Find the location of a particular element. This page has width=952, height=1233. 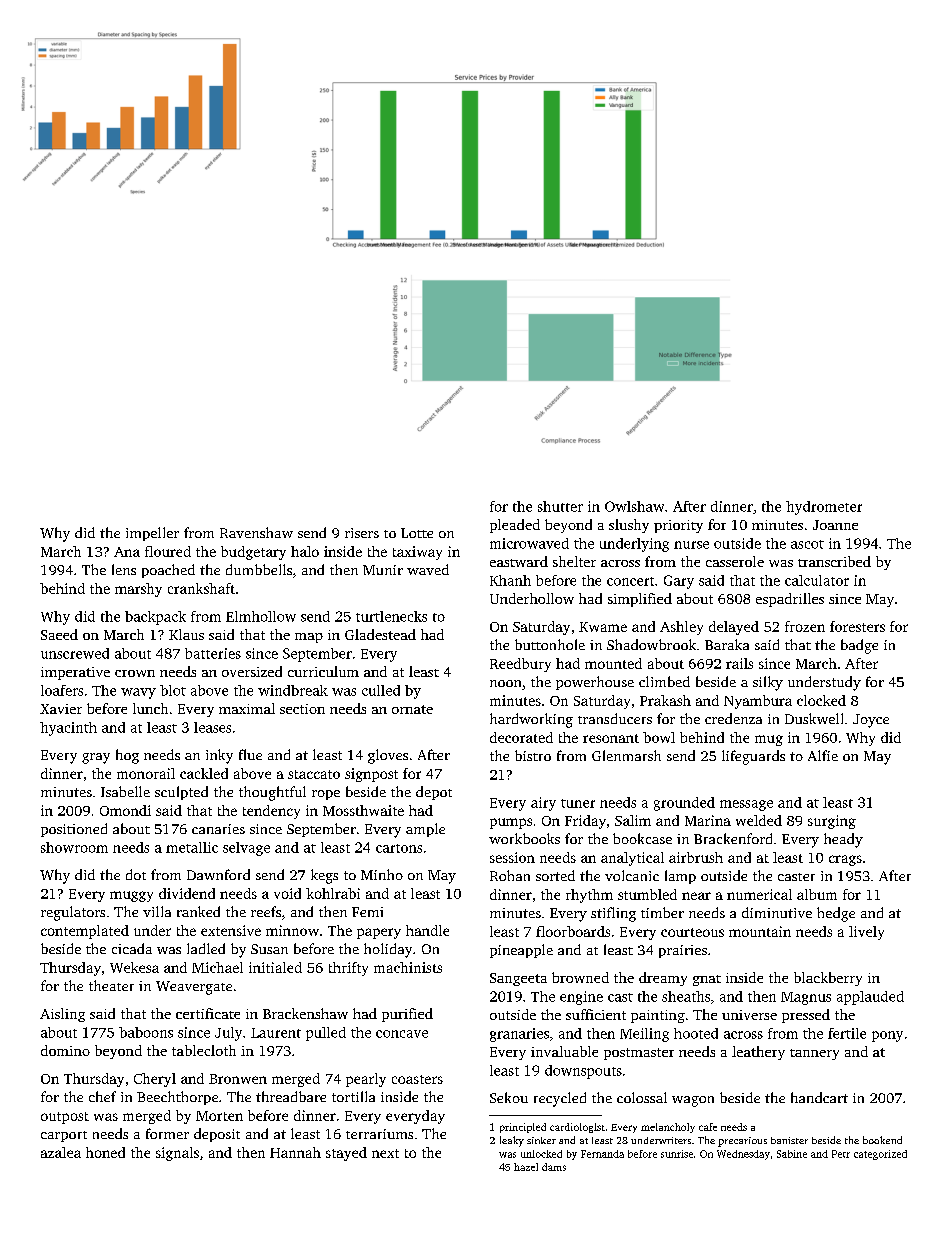

regulators is located at coordinates (73, 913).
